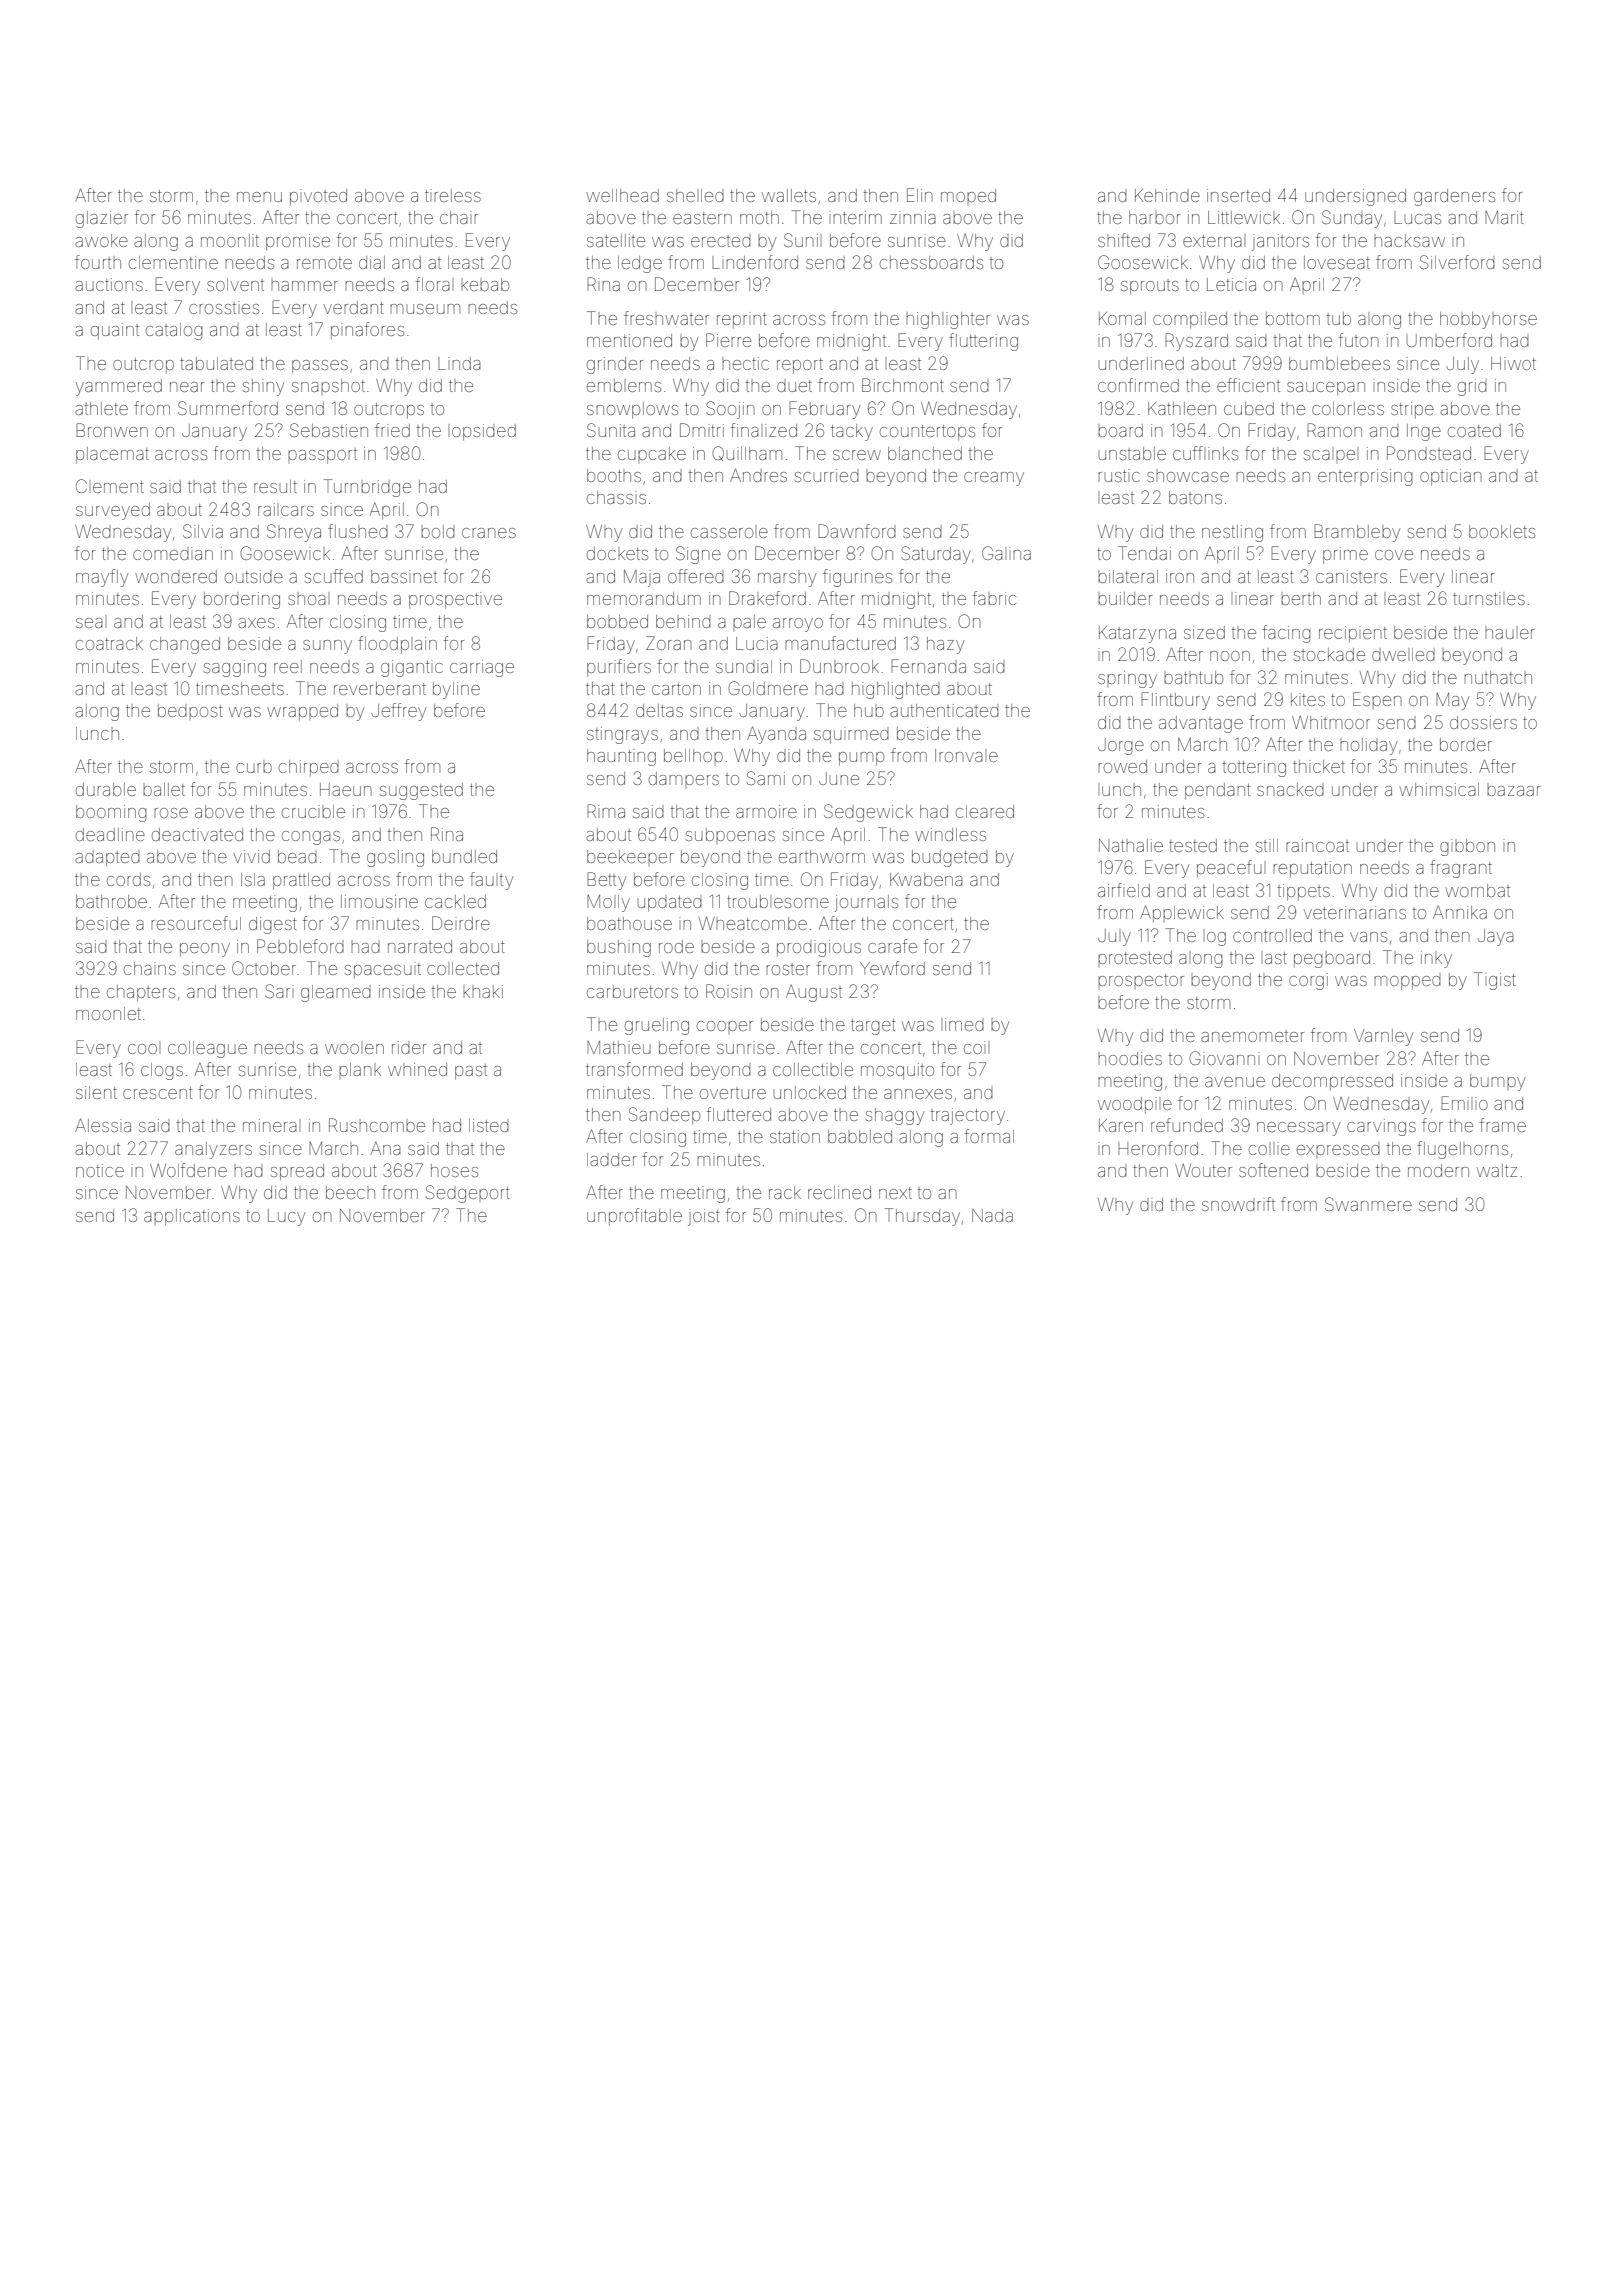  What do you see at coordinates (1122, 318) in the screenshot?
I see `Komal` at bounding box center [1122, 318].
